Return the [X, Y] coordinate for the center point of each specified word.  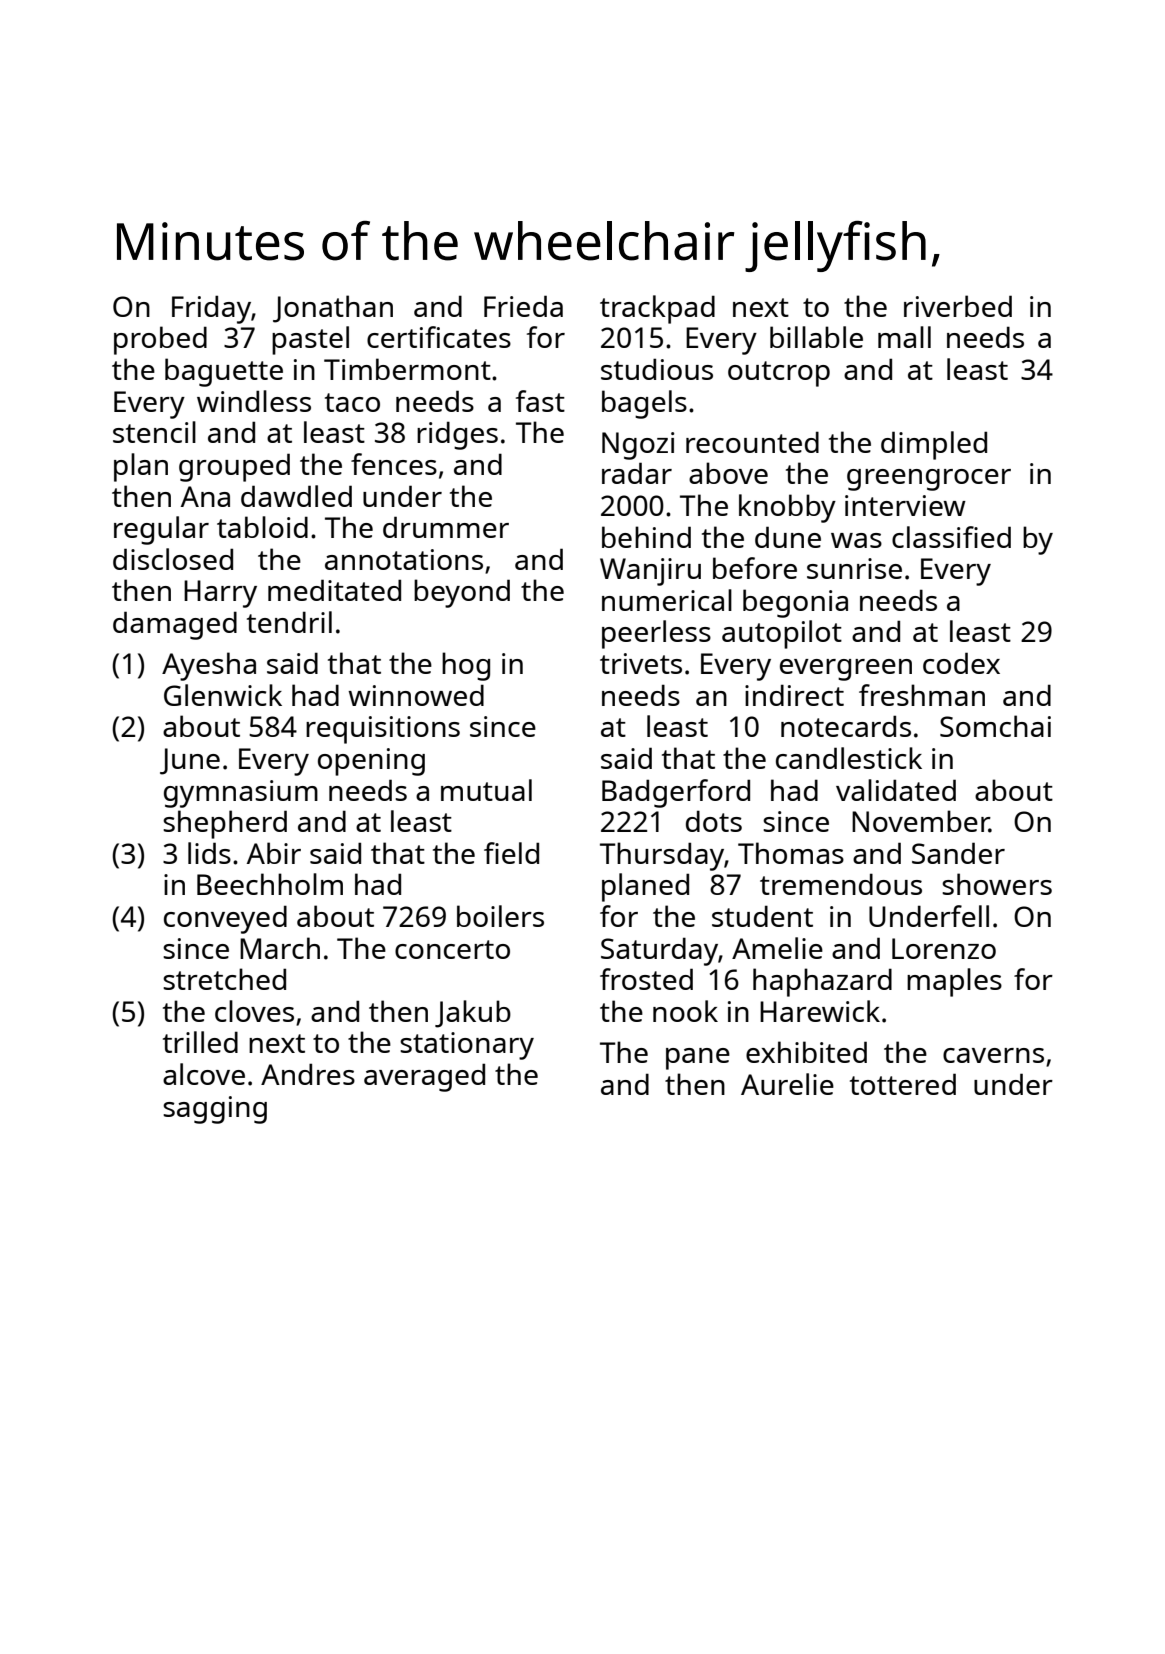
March [280, 948]
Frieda [523, 306]
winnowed [416, 695]
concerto [452, 949]
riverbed [958, 306]
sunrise [854, 568]
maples [954, 982]
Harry [220, 594]
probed [160, 340]
